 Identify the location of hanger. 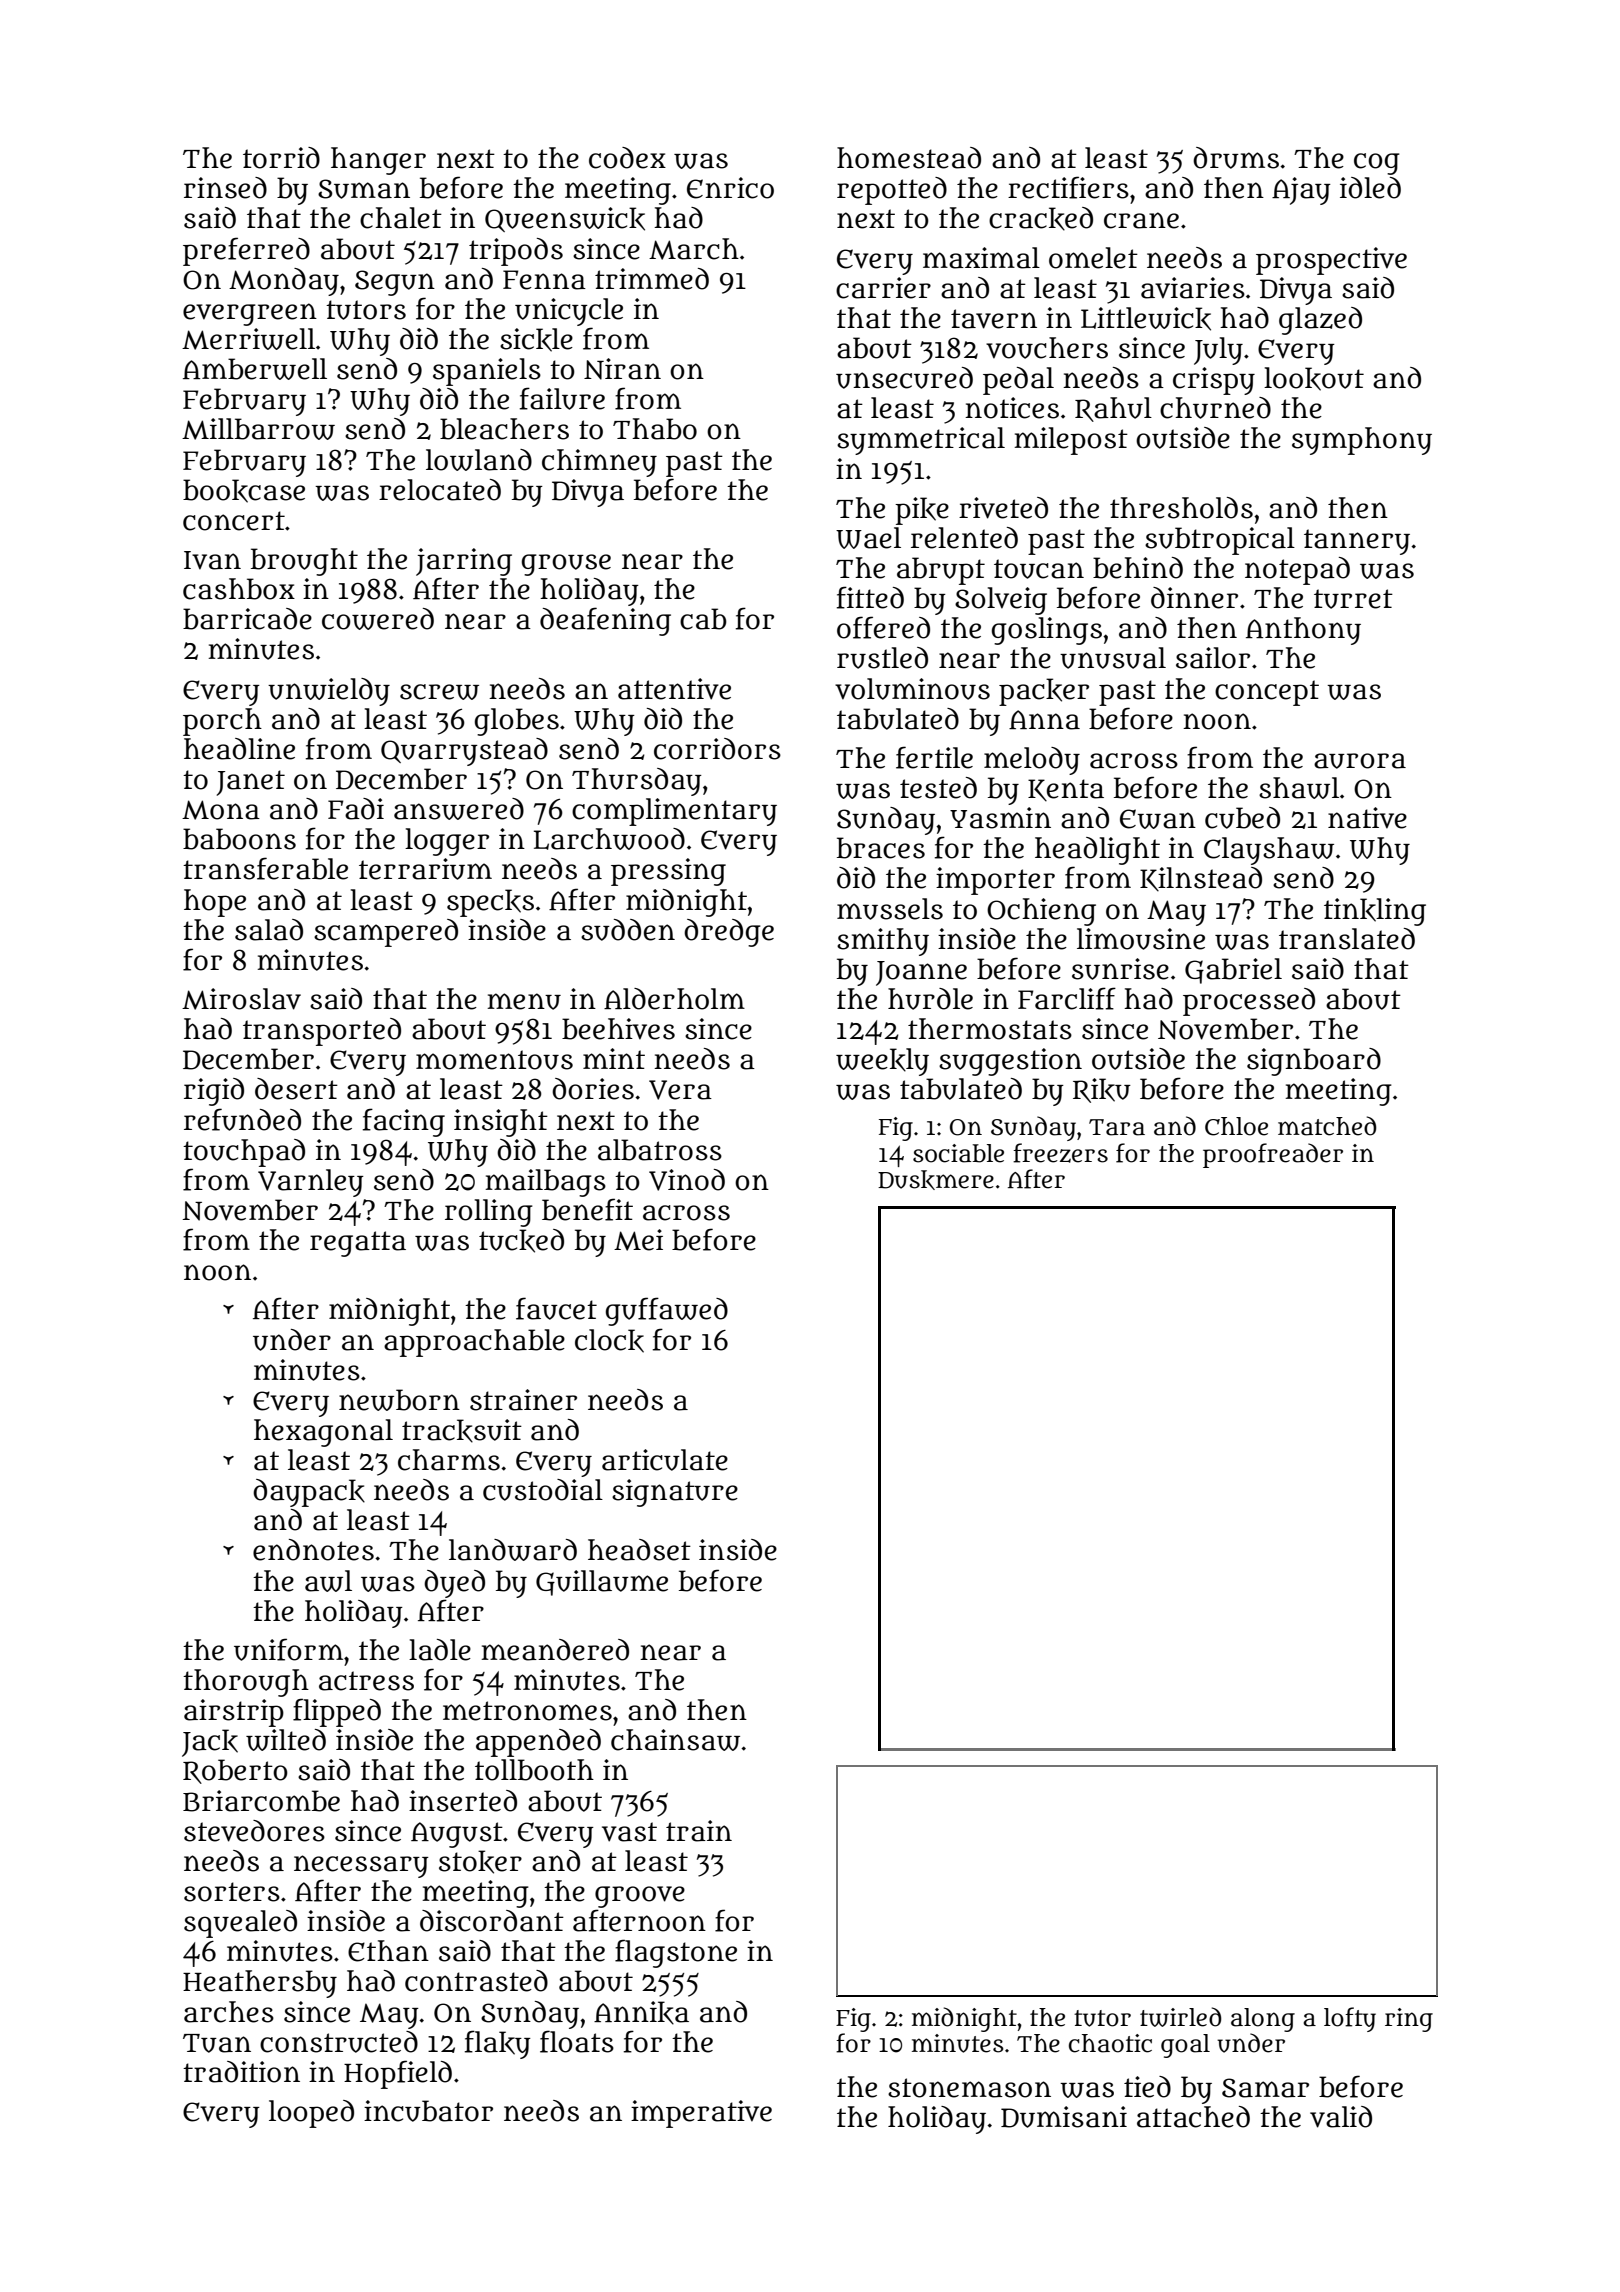
(378, 161).
